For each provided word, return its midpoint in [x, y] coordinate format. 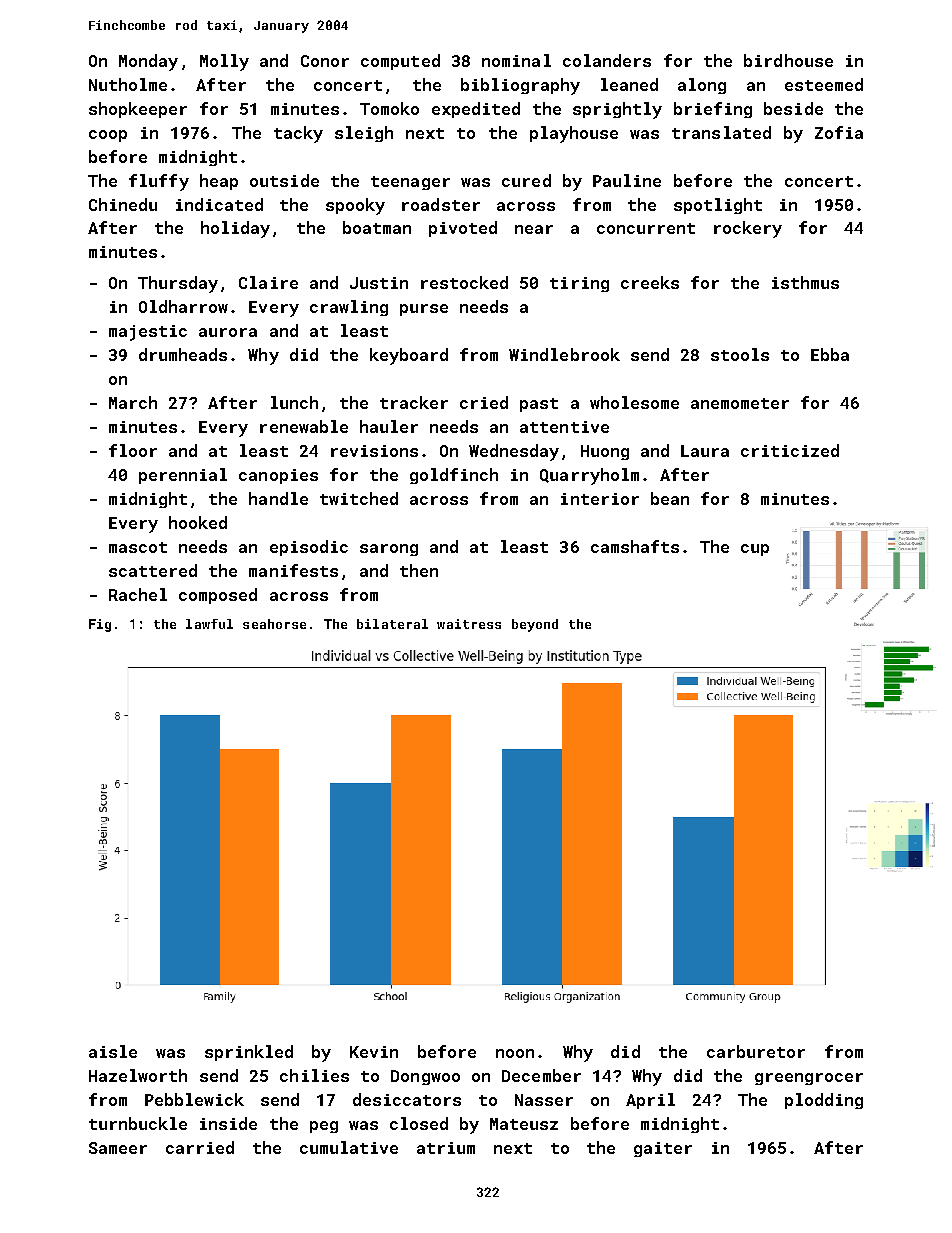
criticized [790, 450]
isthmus [805, 282]
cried [484, 402]
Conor [325, 61]
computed [400, 62]
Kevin [374, 1052]
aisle [113, 1051]
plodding [824, 1101]
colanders [607, 60]
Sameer [118, 1148]
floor [133, 450]
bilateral [392, 624]
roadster [441, 204]
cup [755, 550]
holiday [235, 229]
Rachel [138, 594]
